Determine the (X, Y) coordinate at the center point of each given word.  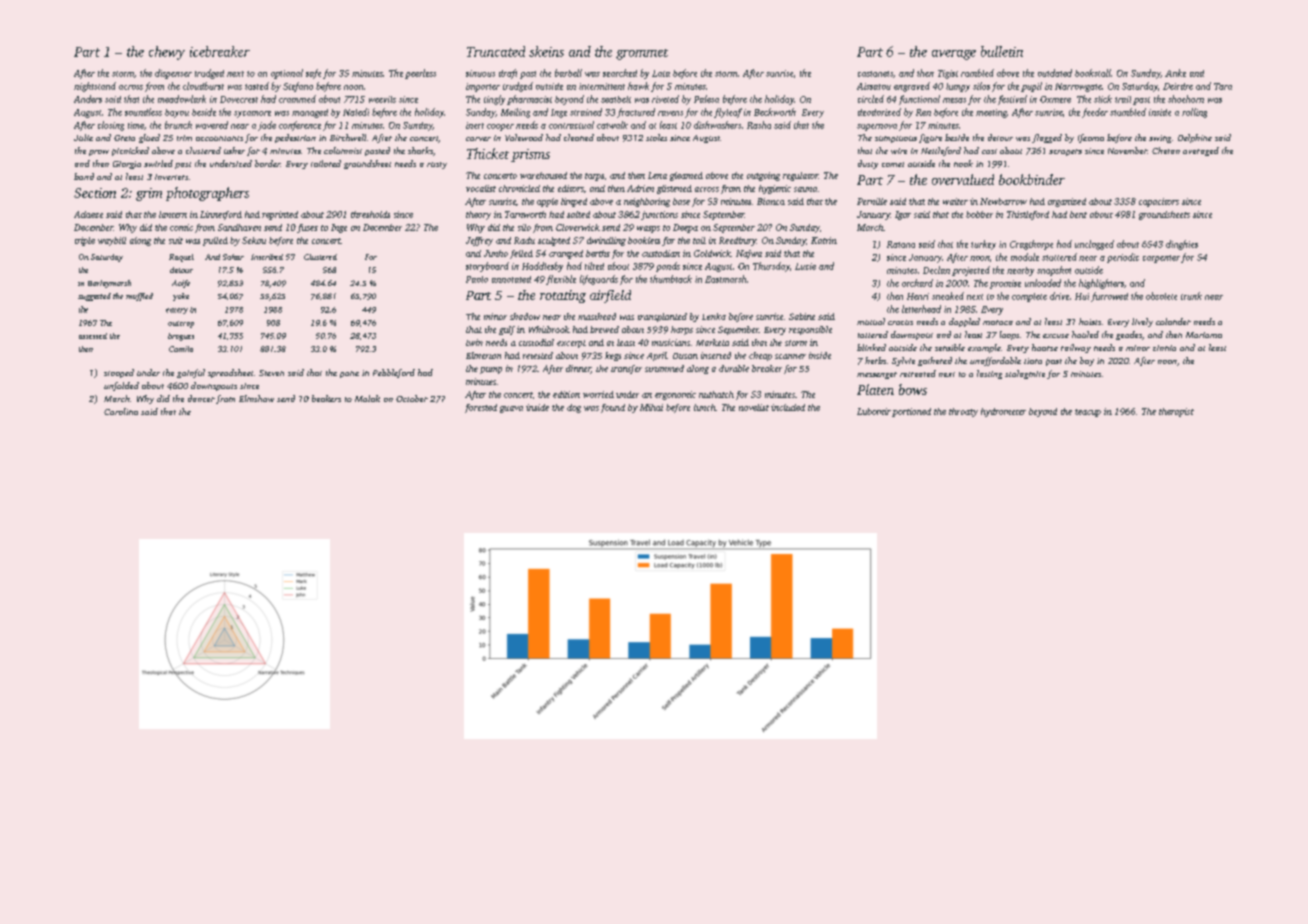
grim (149, 194)
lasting (989, 374)
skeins (546, 51)
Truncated (496, 51)
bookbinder (1032, 179)
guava (511, 409)
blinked (871, 347)
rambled (977, 73)
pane (349, 374)
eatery (177, 311)
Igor (903, 215)
